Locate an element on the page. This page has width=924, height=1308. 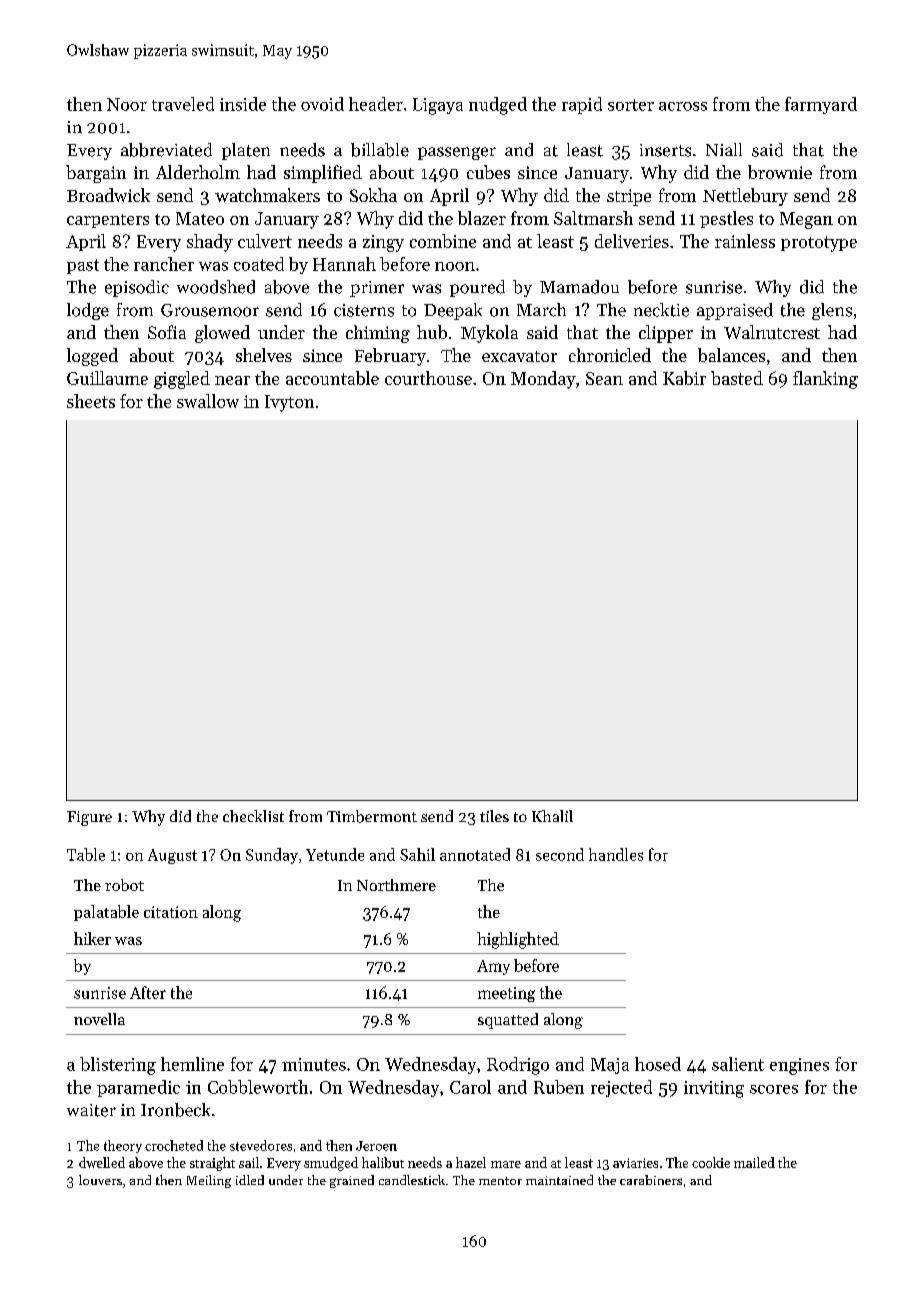
basted is located at coordinates (737, 378).
